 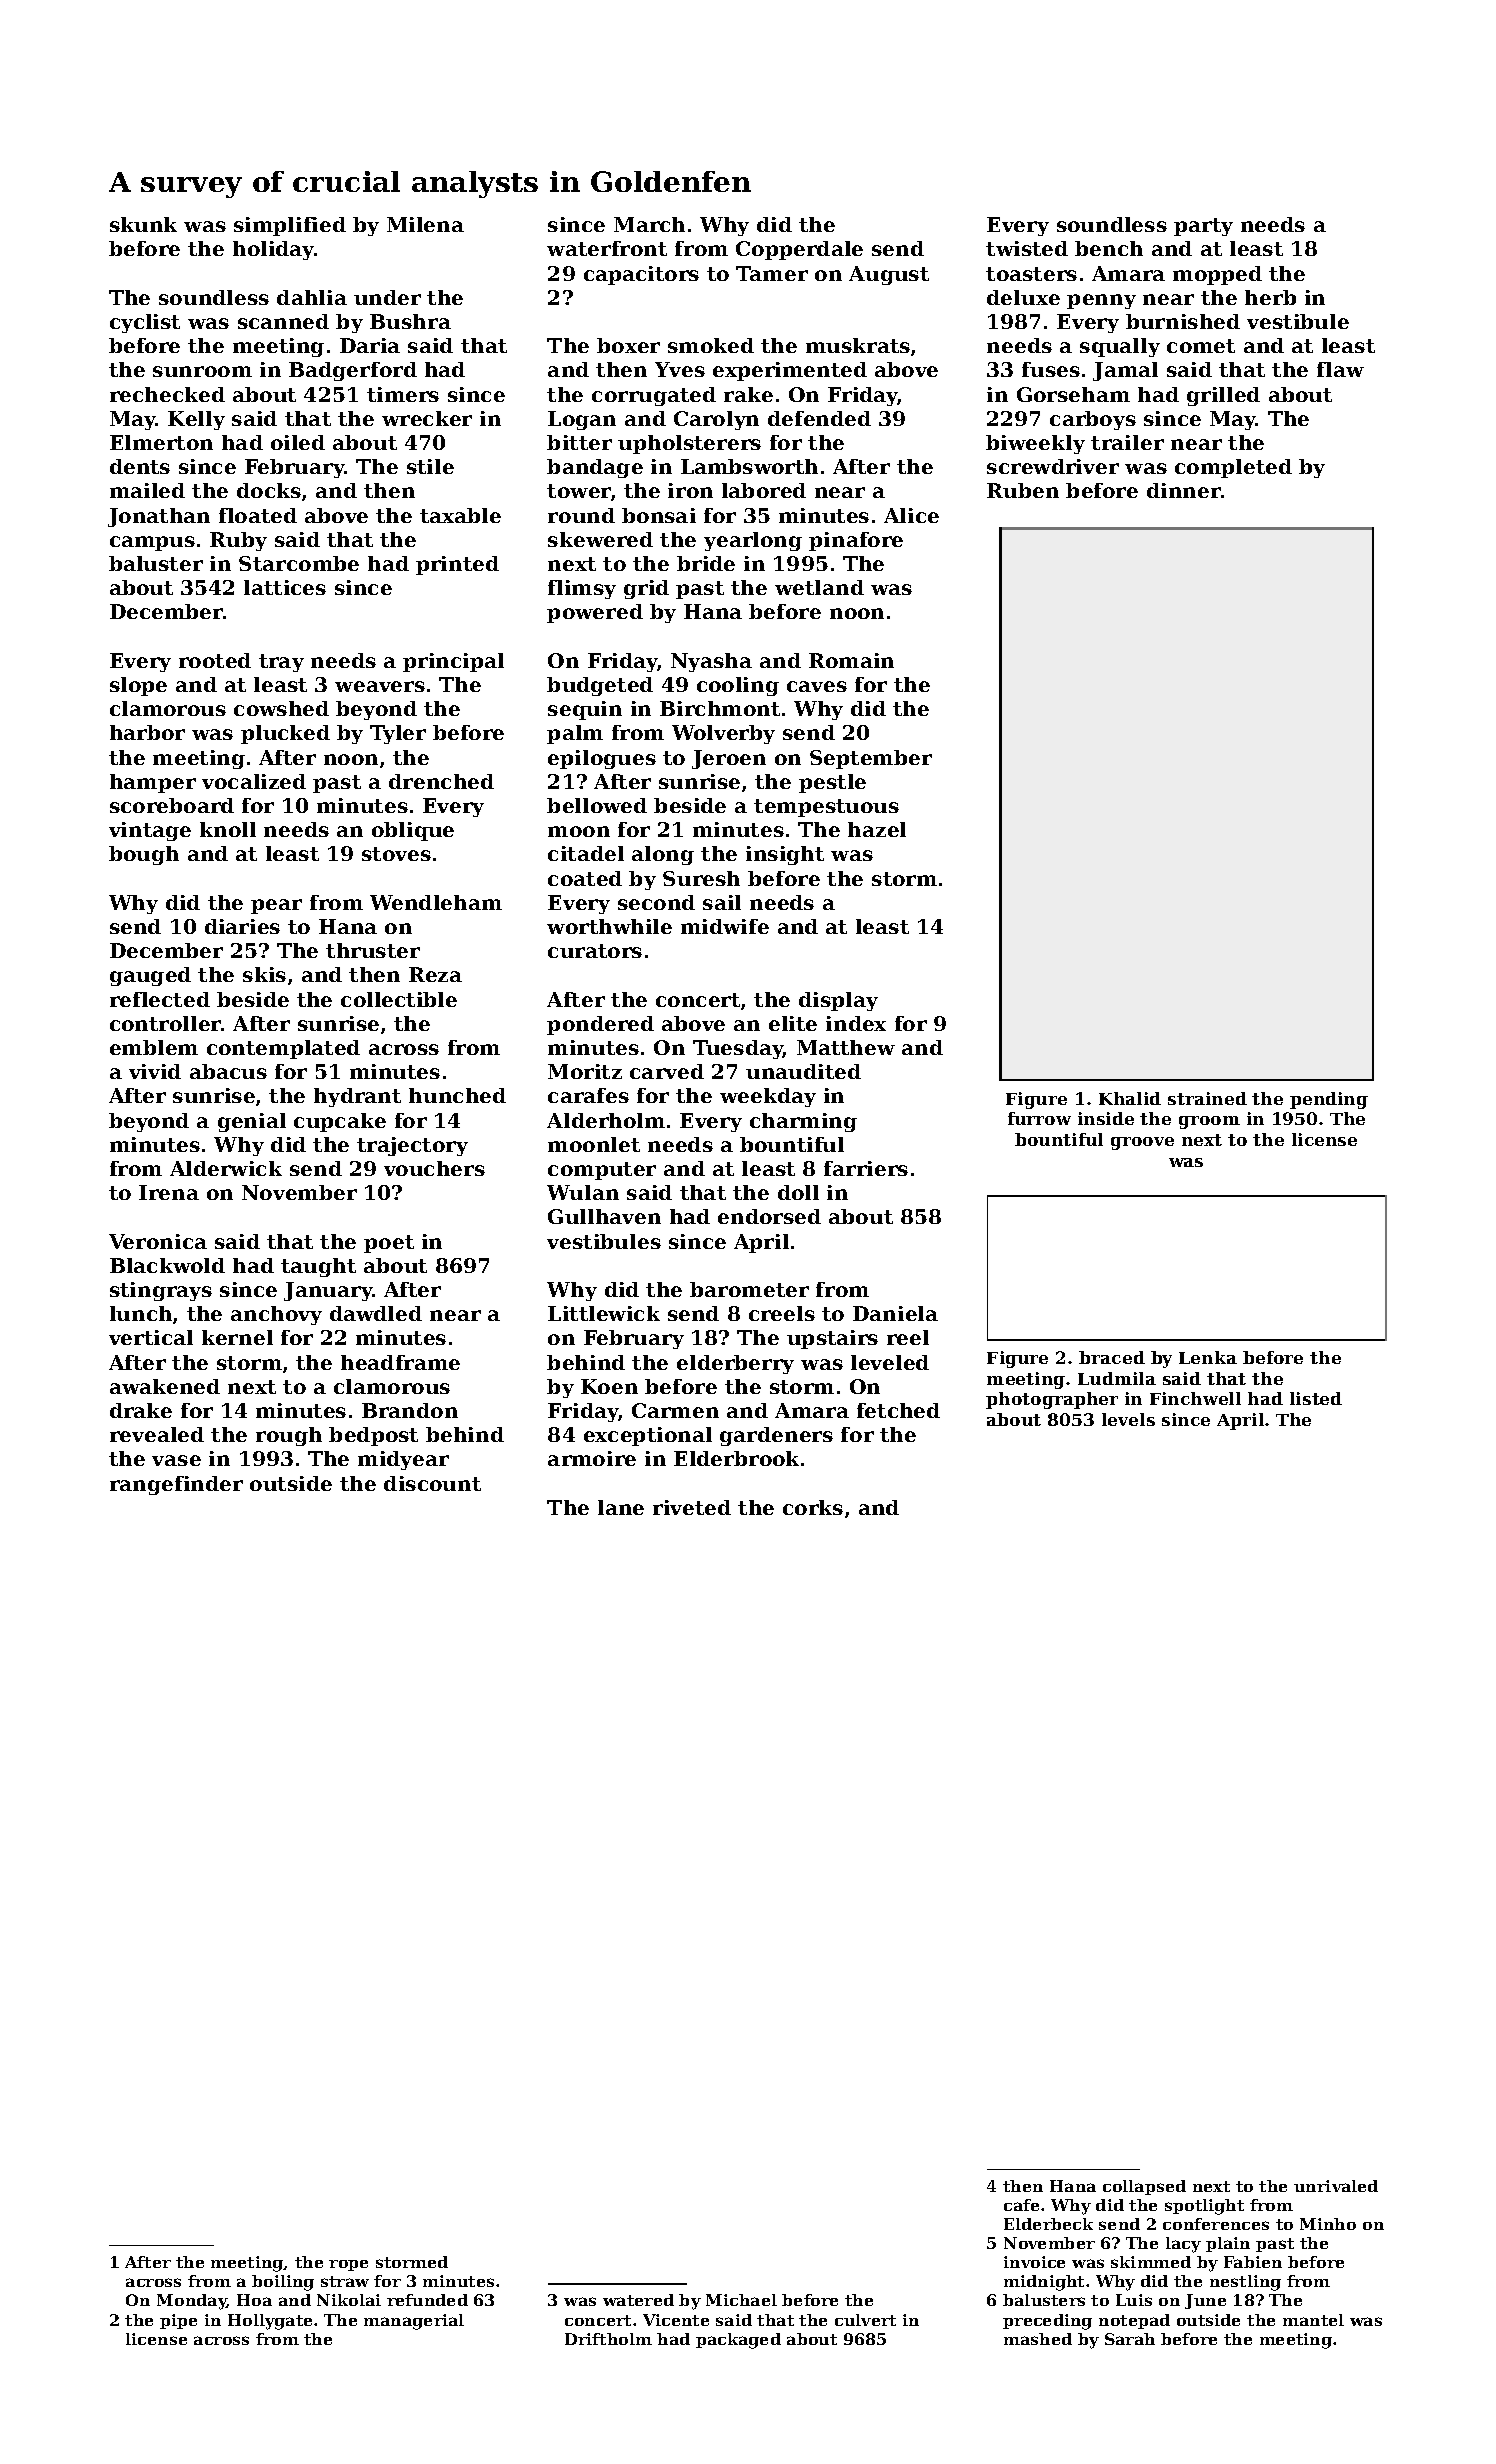 What do you see at coordinates (138, 686) in the screenshot?
I see `slope` at bounding box center [138, 686].
